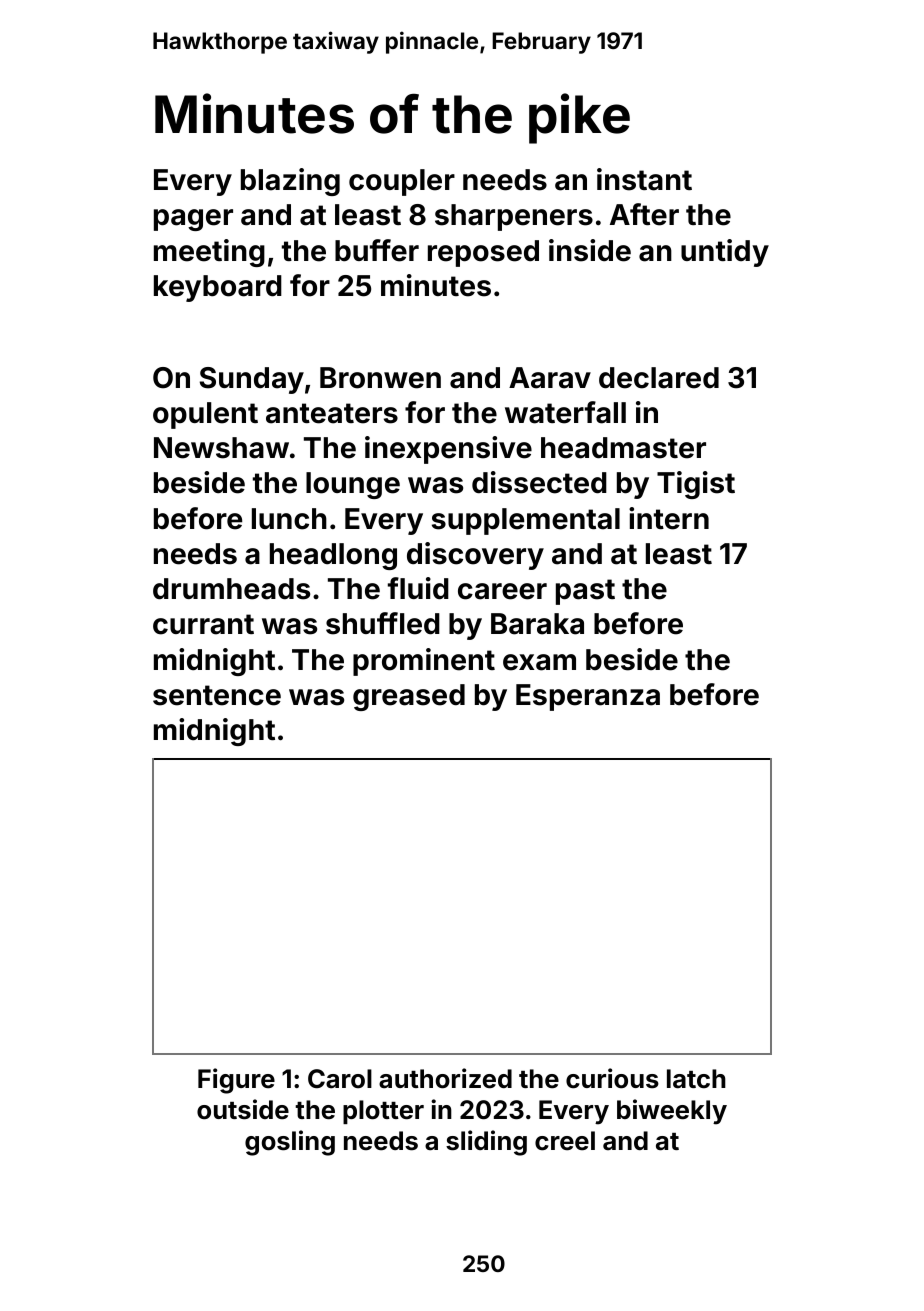 The width and height of the document is (924, 1311). I want to click on lunch, so click(289, 519).
